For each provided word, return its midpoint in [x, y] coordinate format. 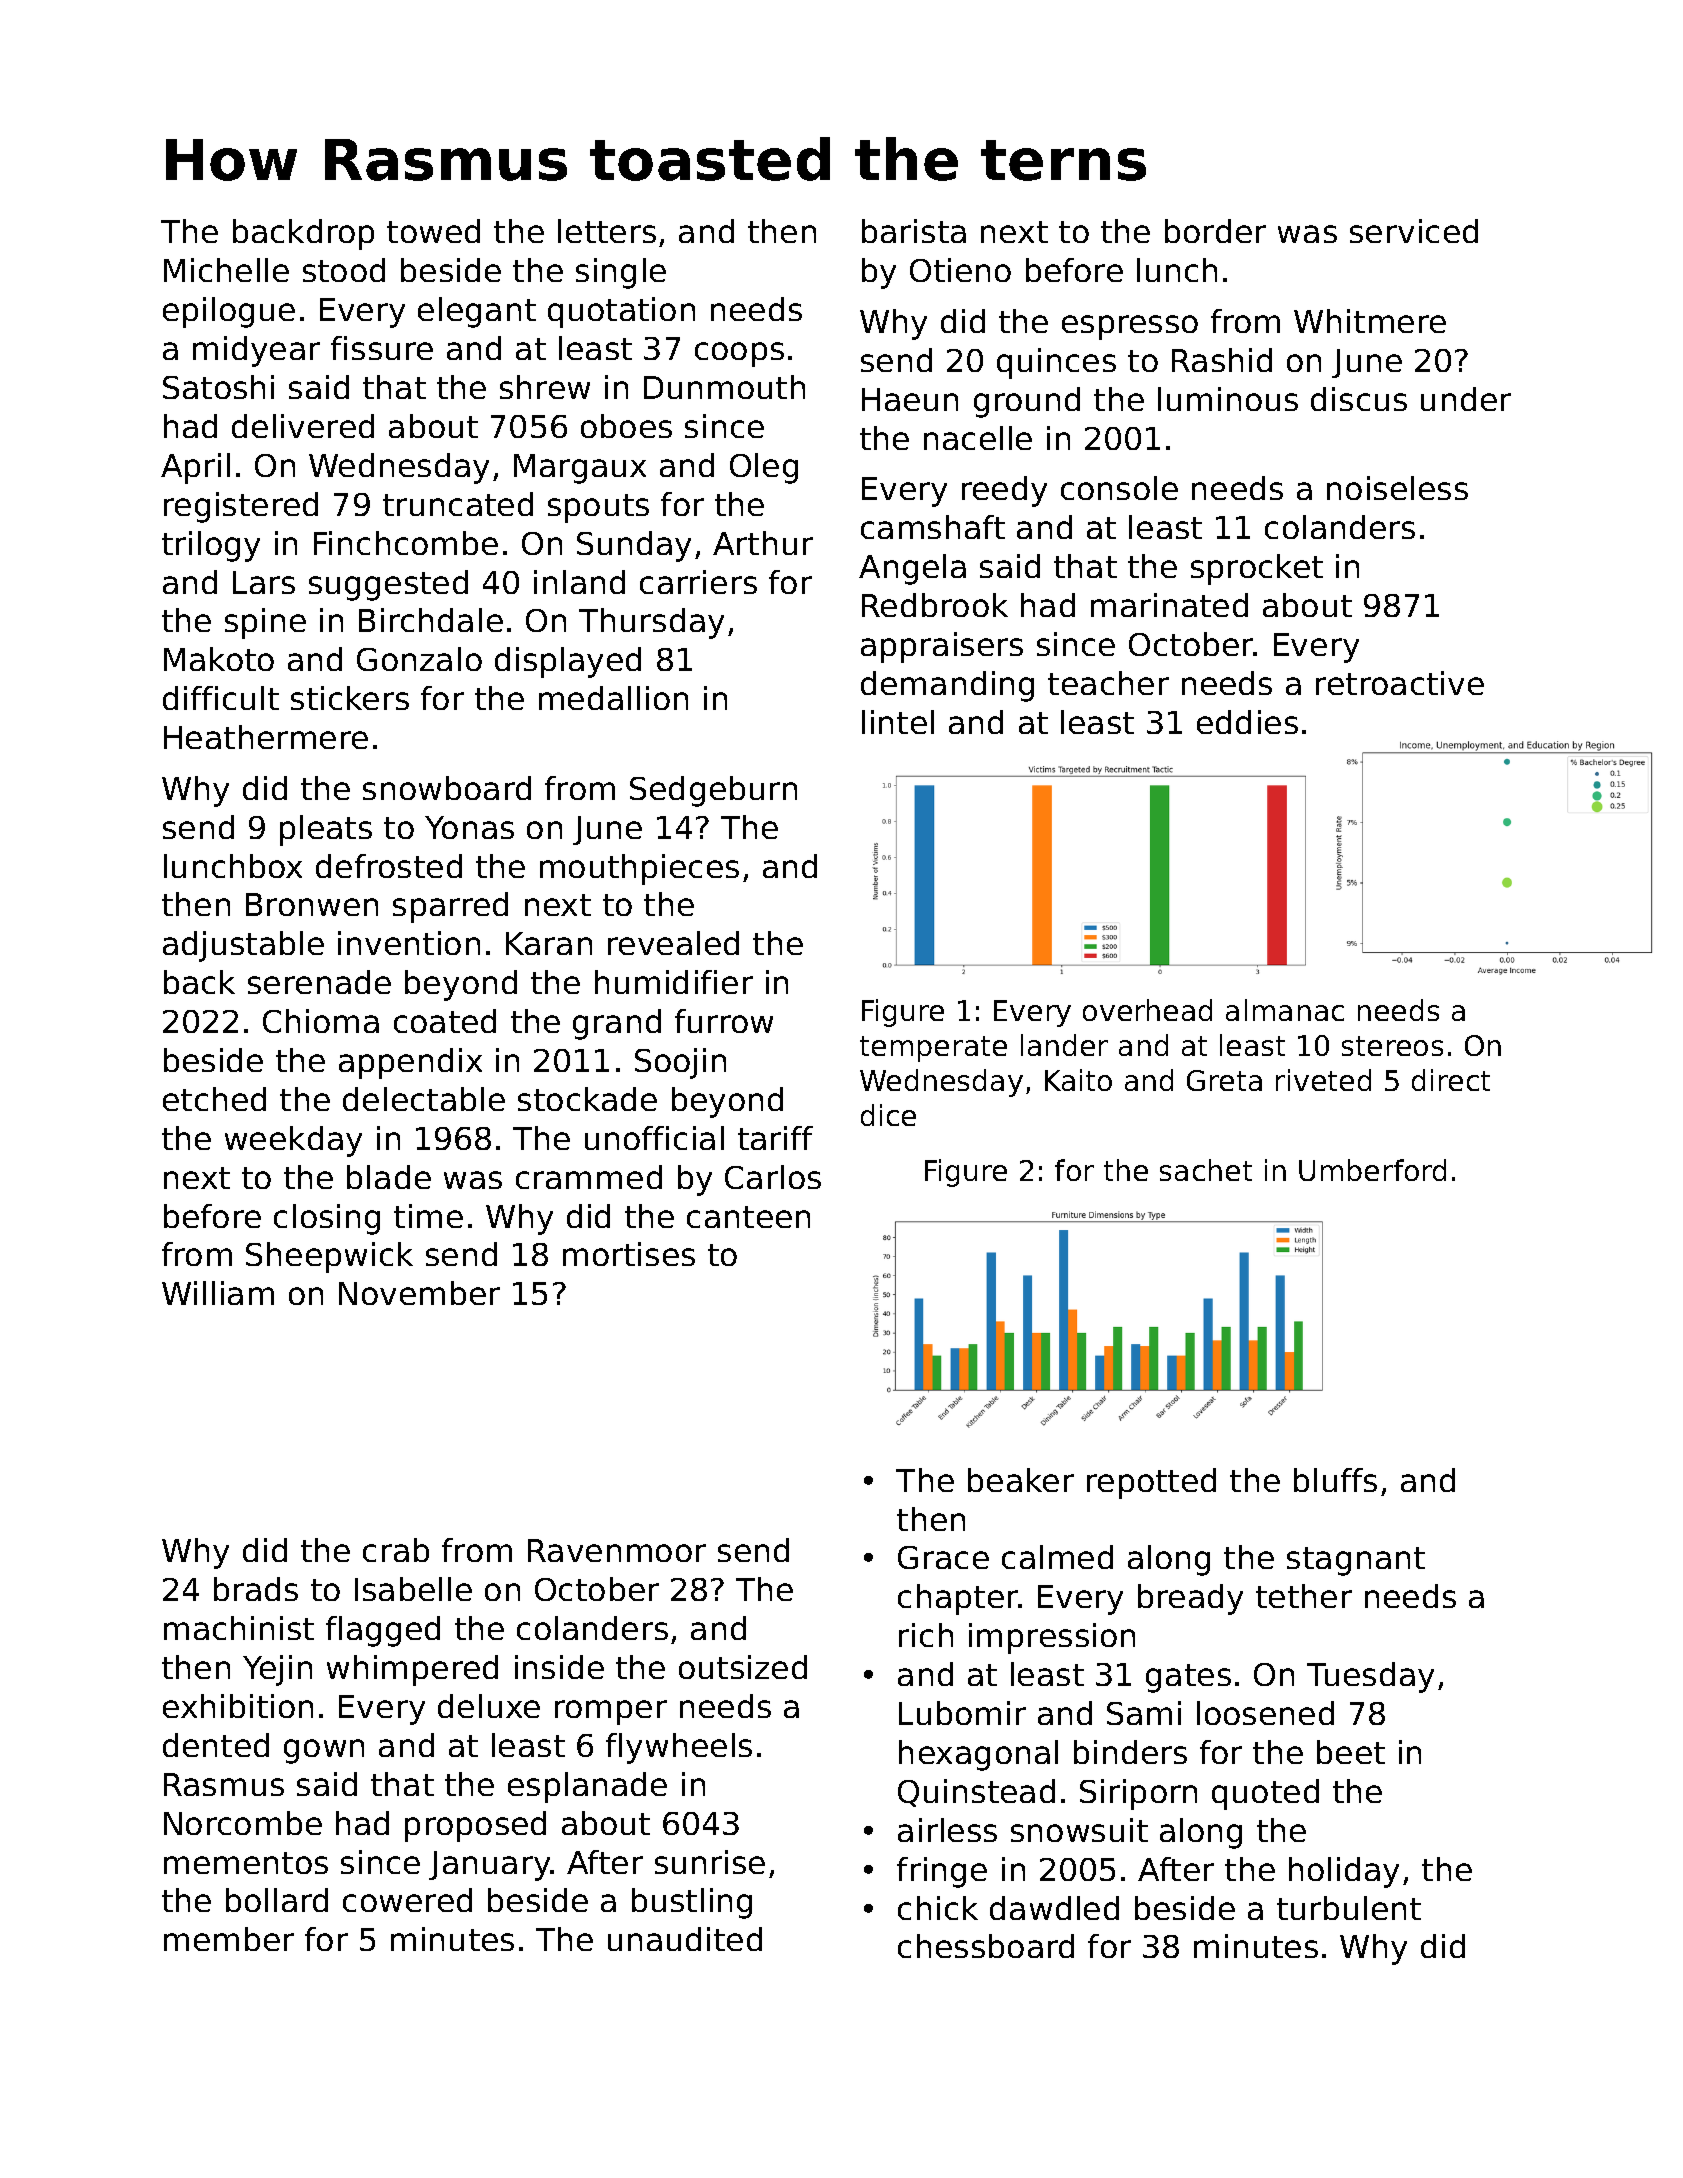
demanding [947, 686]
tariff [775, 1138]
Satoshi [218, 387]
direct [1451, 1080]
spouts [598, 508]
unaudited [685, 1939]
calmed [1057, 1557]
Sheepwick [329, 1257]
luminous [1228, 399]
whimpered [412, 1670]
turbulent [1349, 1908]
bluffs [1335, 1480]
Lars [264, 582]
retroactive [1400, 683]
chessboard [986, 1946]
